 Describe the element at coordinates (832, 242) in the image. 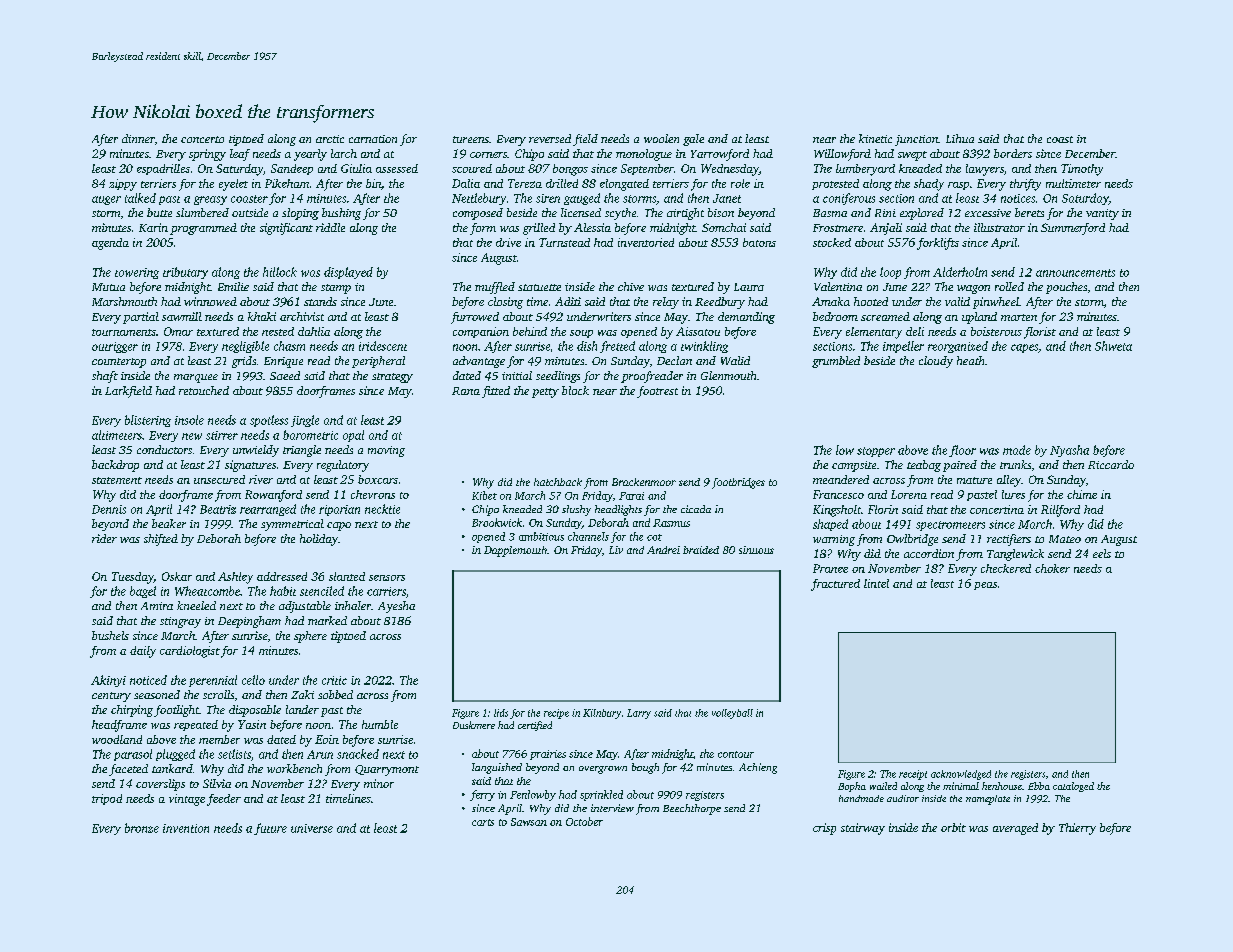

I see `stocked` at that location.
